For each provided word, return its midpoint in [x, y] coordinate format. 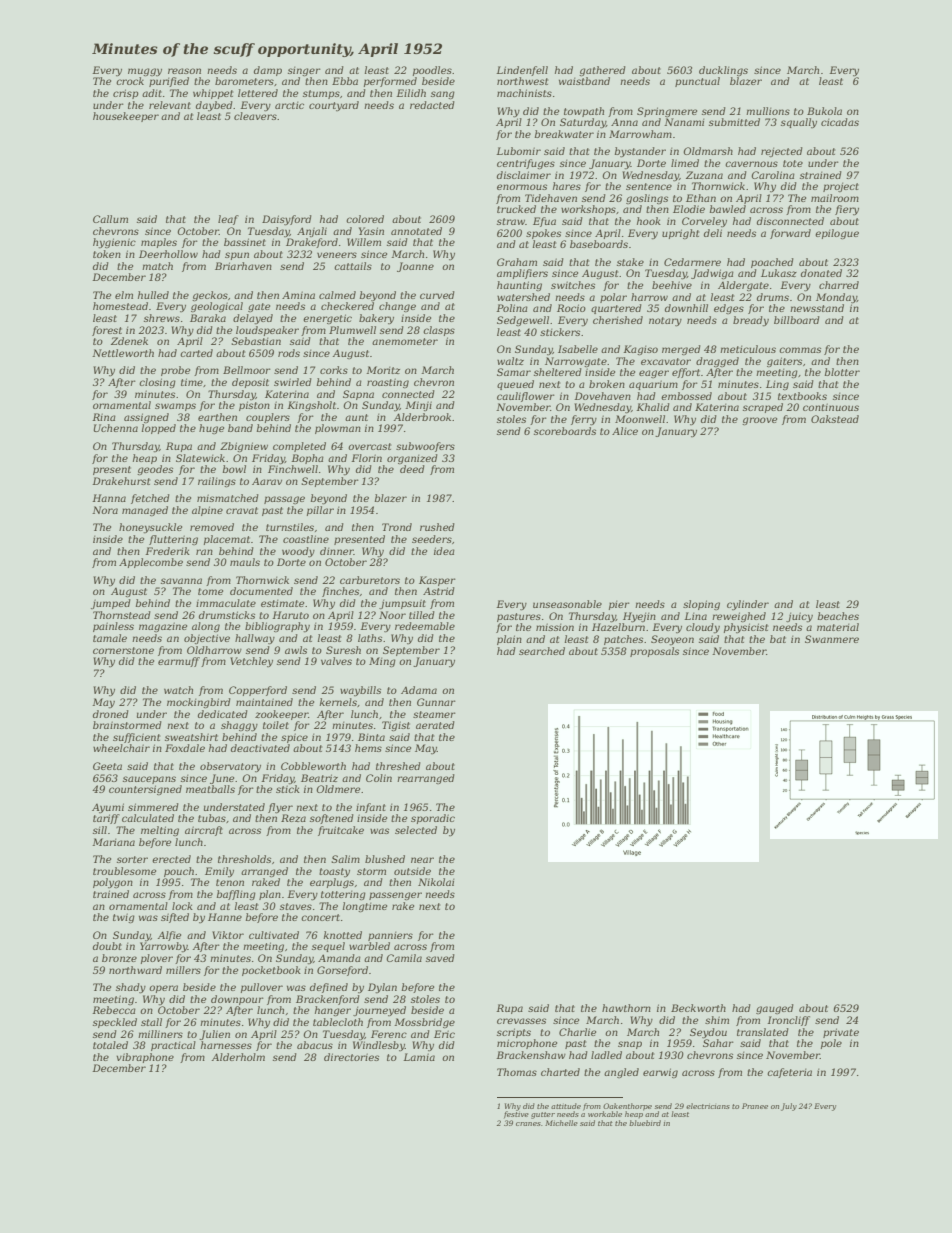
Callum [110, 219]
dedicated [223, 714]
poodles [432, 71]
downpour [237, 1000]
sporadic [433, 819]
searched [542, 651]
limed [685, 163]
